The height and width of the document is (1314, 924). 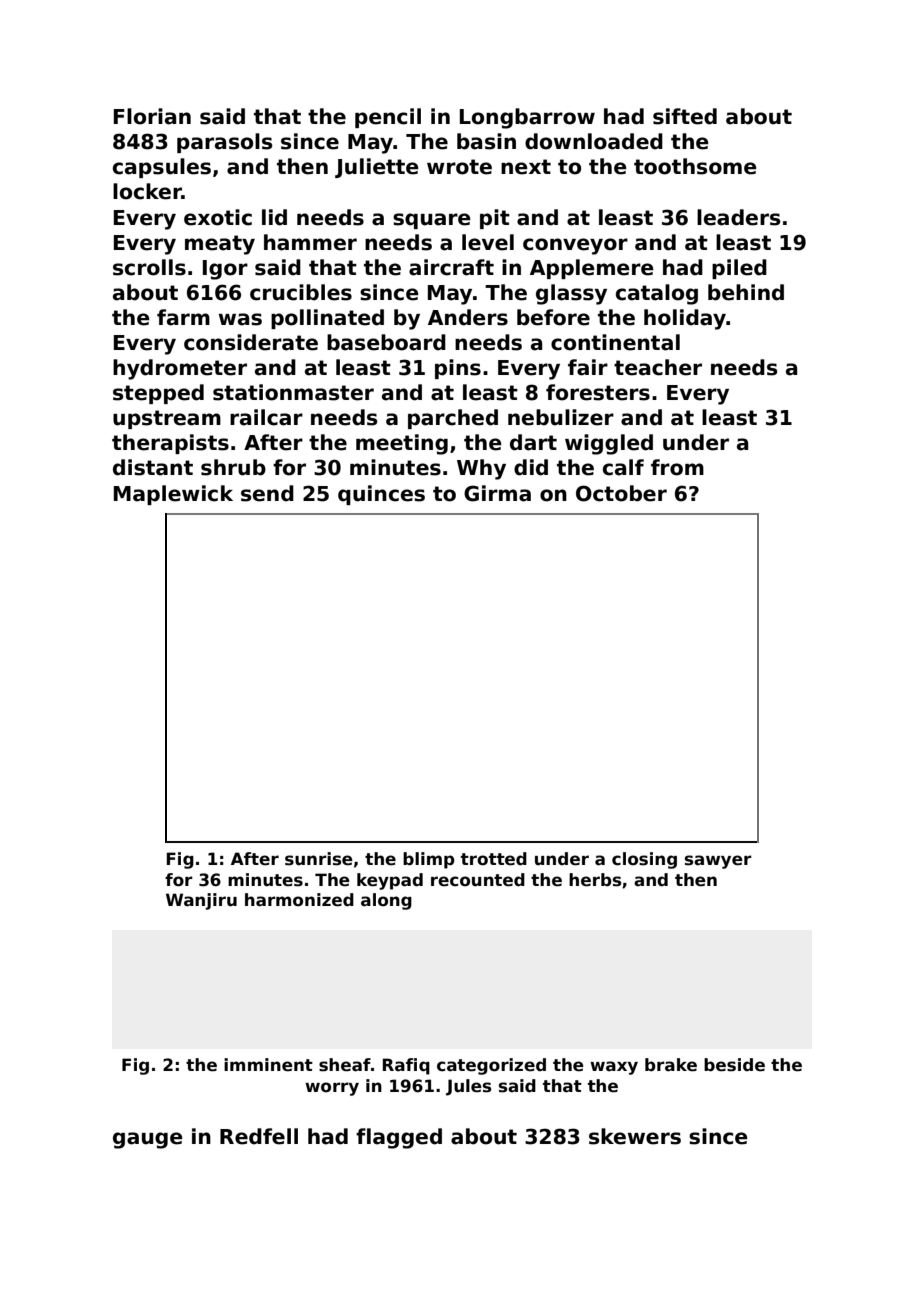 What do you see at coordinates (218, 217) in the document?
I see `exotic` at bounding box center [218, 217].
